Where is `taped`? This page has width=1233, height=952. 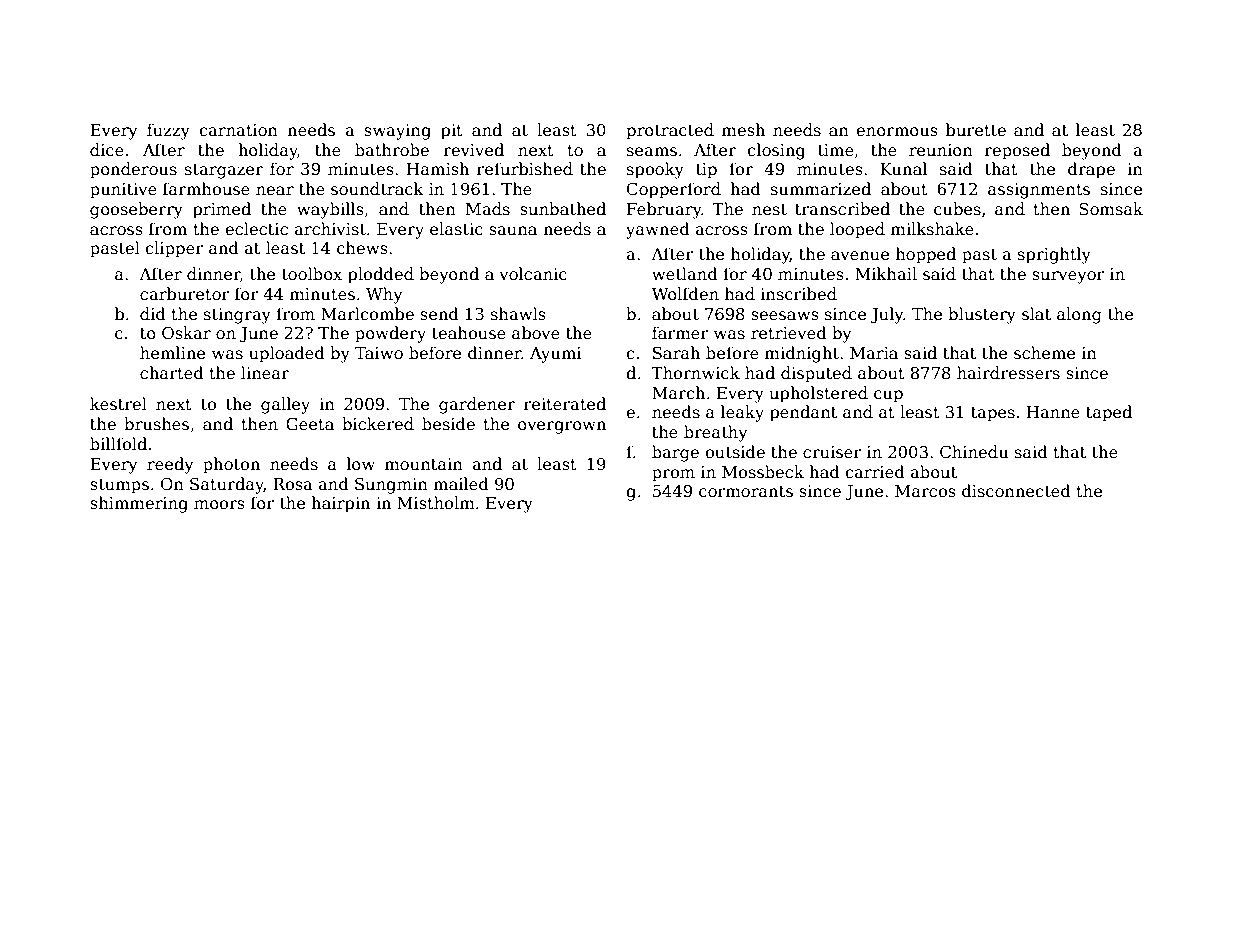
taped is located at coordinates (1109, 413).
